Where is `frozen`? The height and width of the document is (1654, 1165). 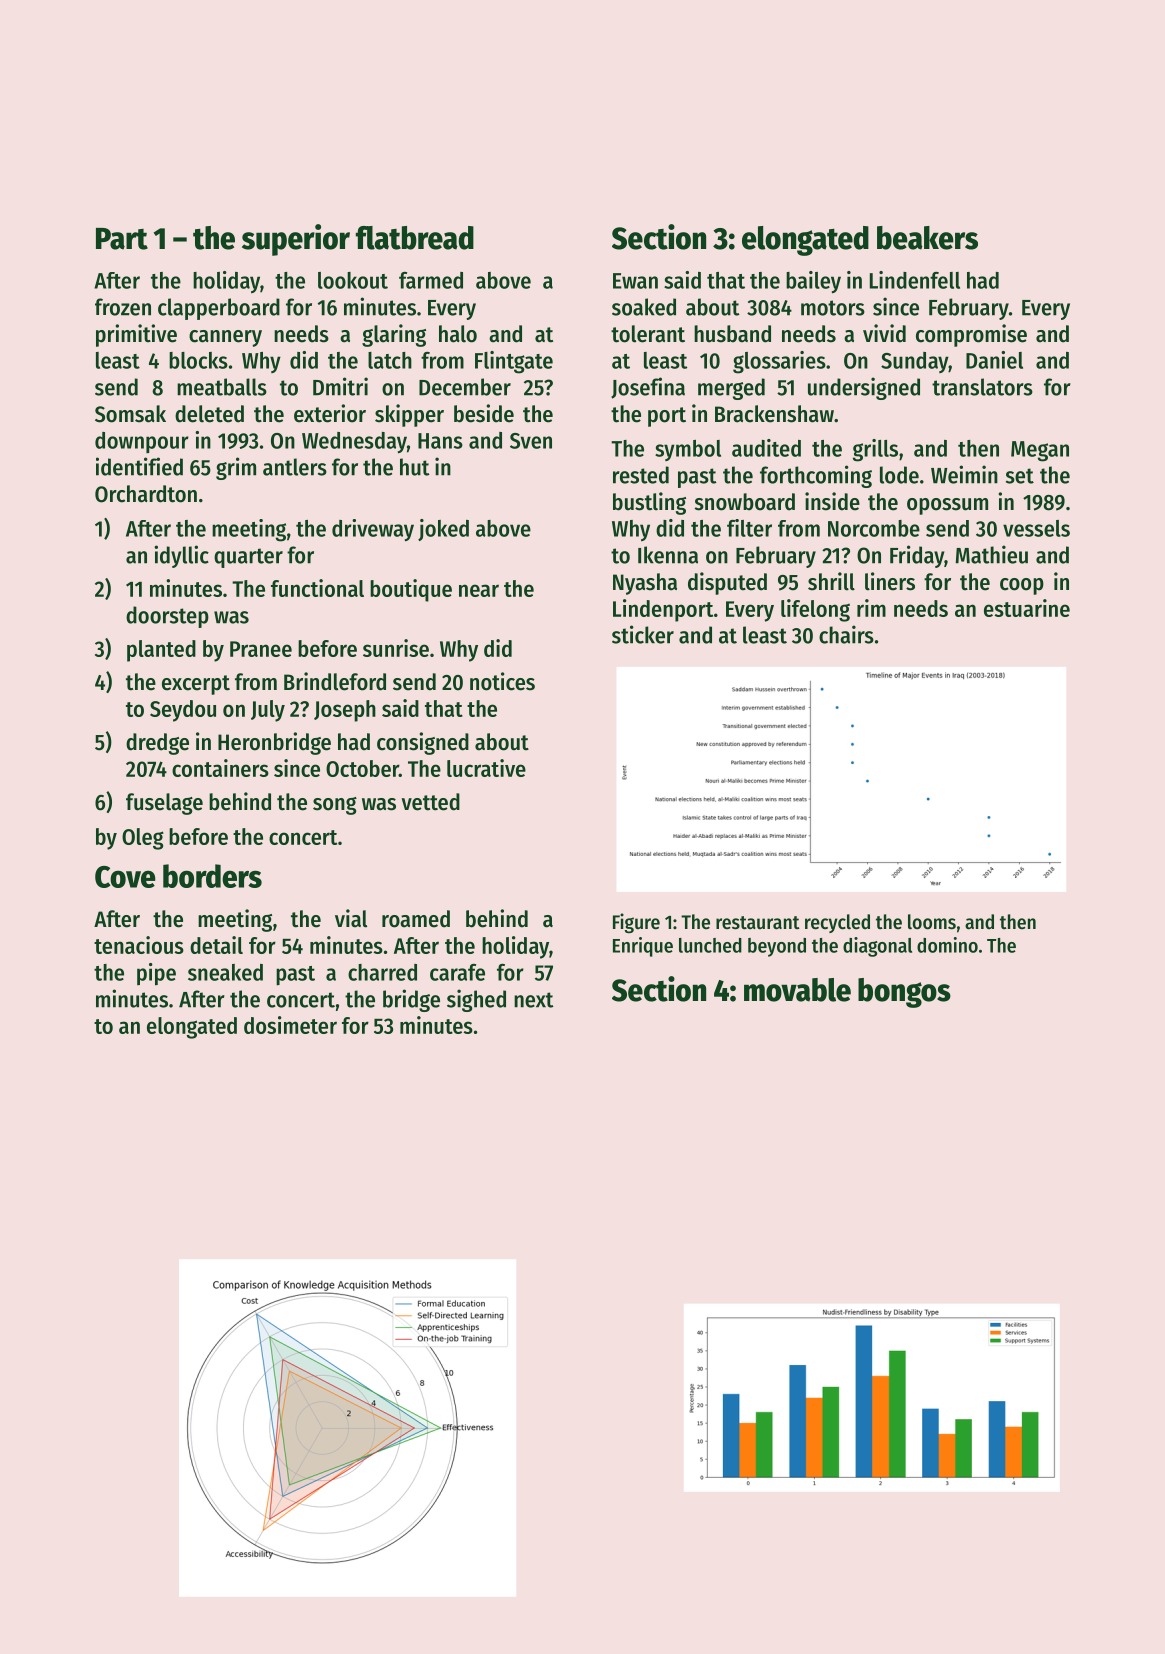
frozen is located at coordinates (123, 307).
